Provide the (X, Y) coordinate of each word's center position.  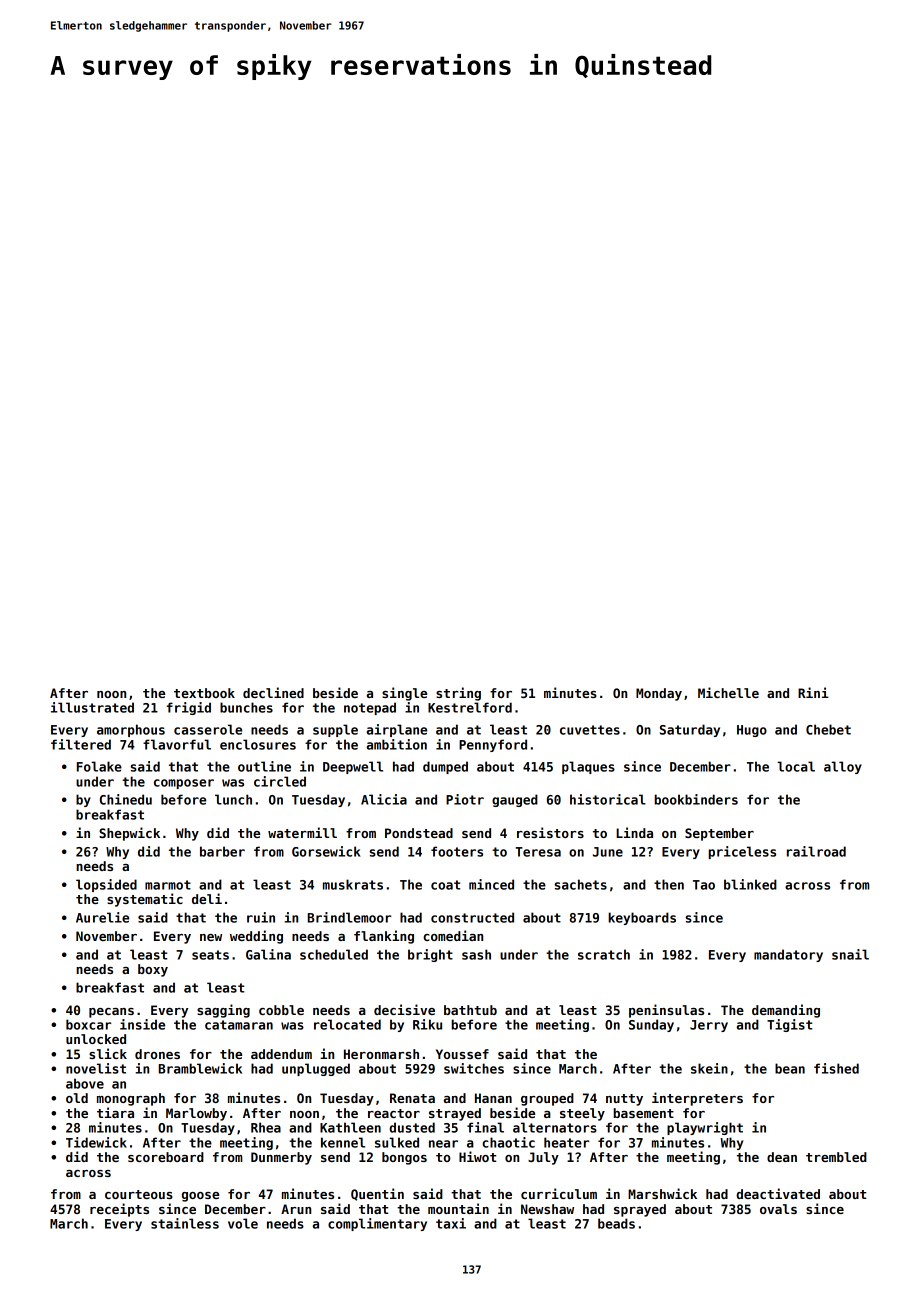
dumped (445, 767)
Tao (704, 885)
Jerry (709, 1026)
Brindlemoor (349, 917)
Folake (99, 766)
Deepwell (353, 767)
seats (210, 955)
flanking (384, 937)
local (796, 766)
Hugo (752, 731)
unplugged (316, 1069)
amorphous (131, 730)
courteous (139, 1194)
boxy (153, 970)
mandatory (788, 955)
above (85, 1083)
